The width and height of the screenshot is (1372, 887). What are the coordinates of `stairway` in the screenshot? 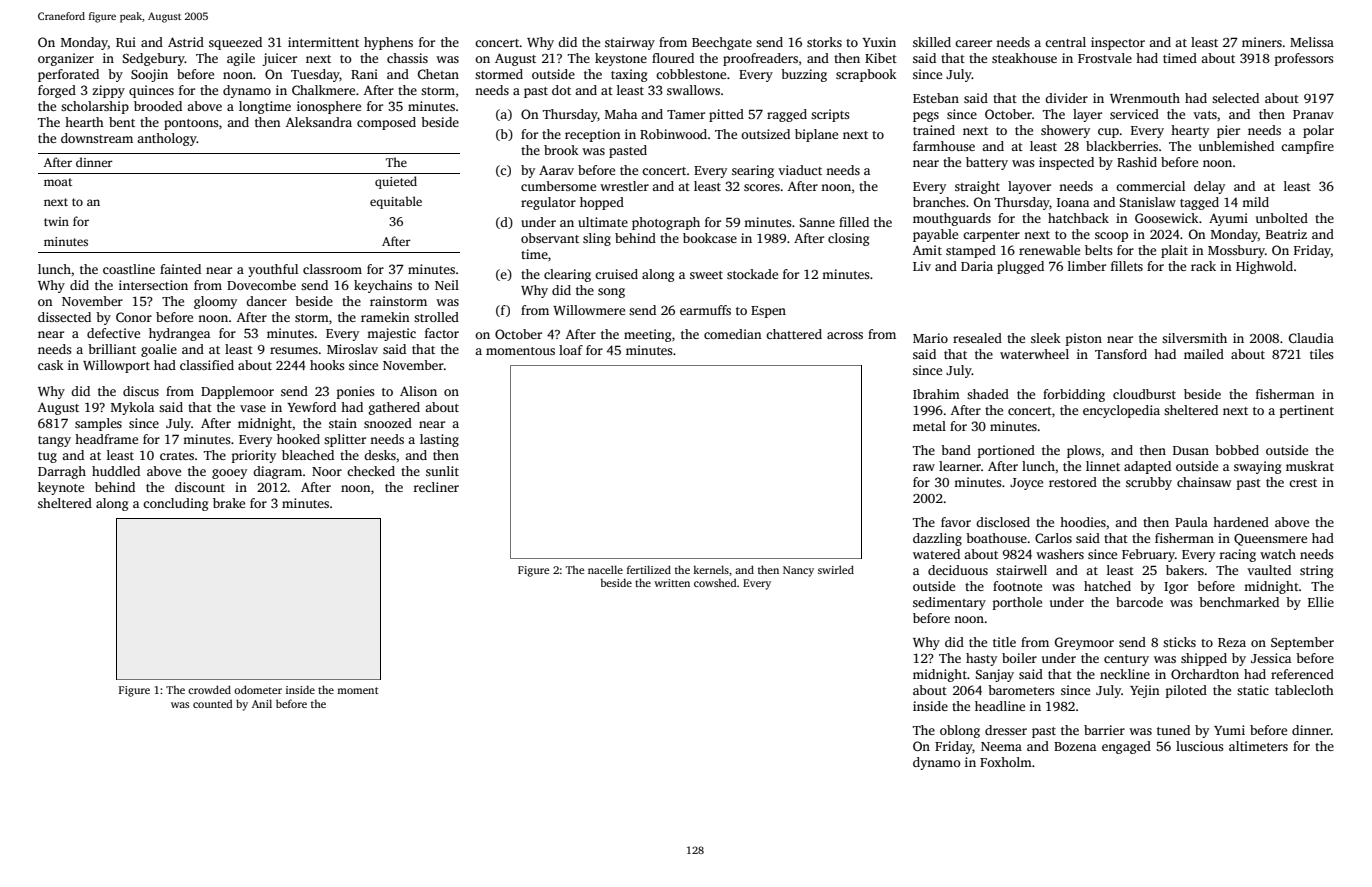 It's located at (630, 43).
